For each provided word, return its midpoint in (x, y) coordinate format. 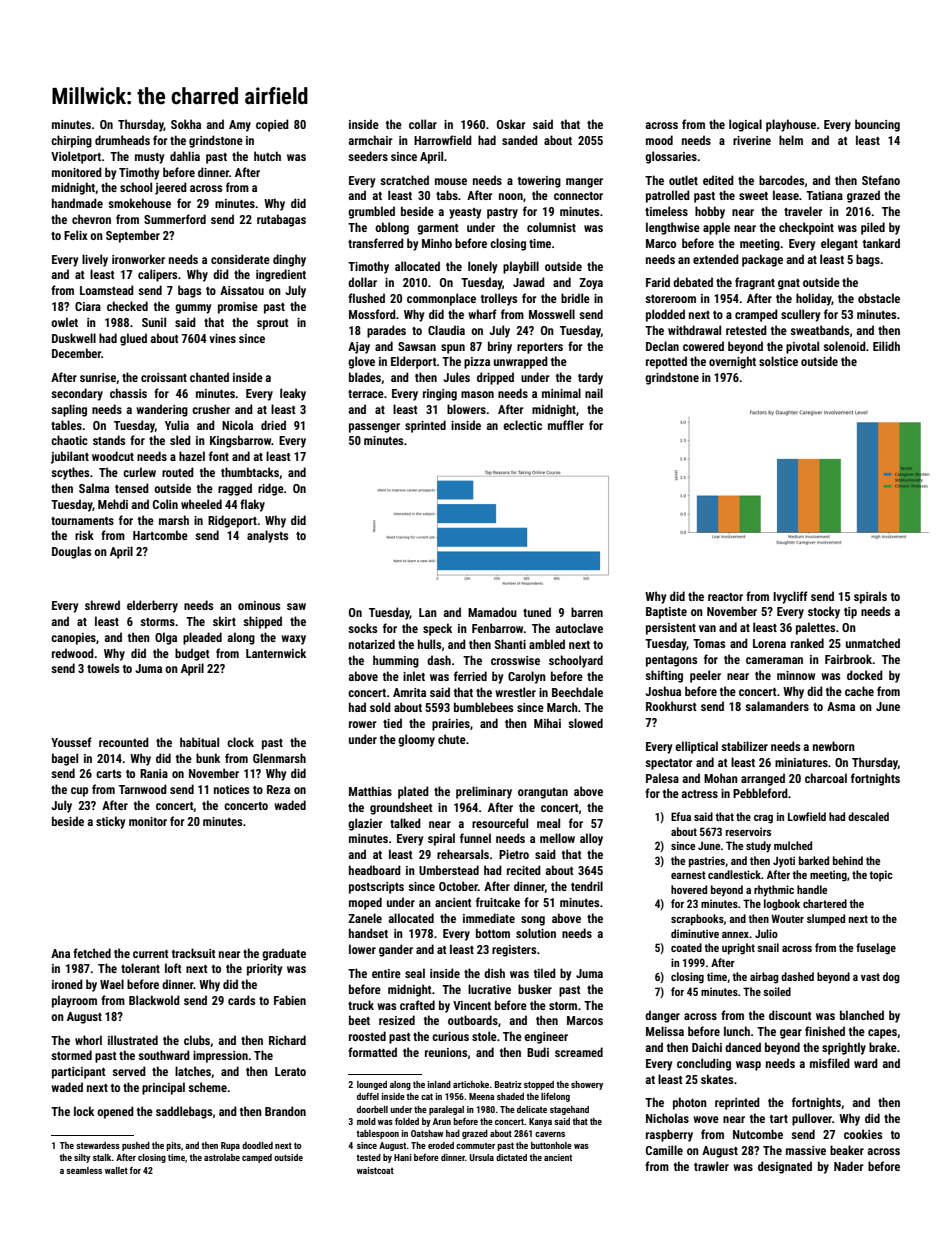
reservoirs (748, 831)
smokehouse (139, 203)
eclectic (522, 425)
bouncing (877, 125)
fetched (92, 953)
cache (859, 691)
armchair (370, 140)
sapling (69, 410)
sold (380, 707)
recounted (124, 742)
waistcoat (375, 1170)
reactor (725, 597)
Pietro (514, 854)
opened (115, 1112)
